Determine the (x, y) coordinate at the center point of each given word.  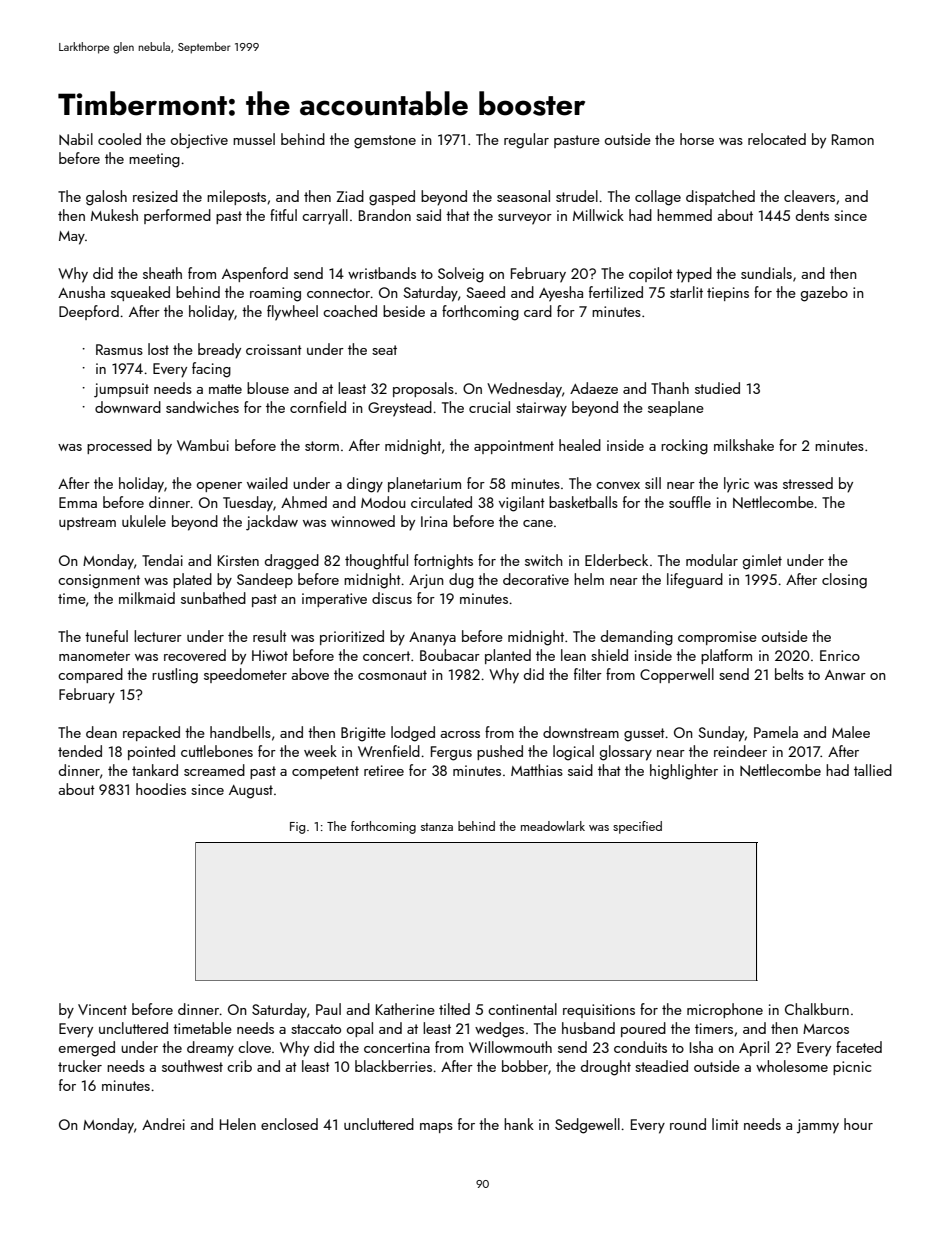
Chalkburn (817, 1009)
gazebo (824, 294)
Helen (238, 1124)
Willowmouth (510, 1047)
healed (580, 445)
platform (726, 656)
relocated (777, 139)
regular (526, 141)
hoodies (161, 789)
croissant (274, 349)
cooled (119, 139)
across (460, 734)
